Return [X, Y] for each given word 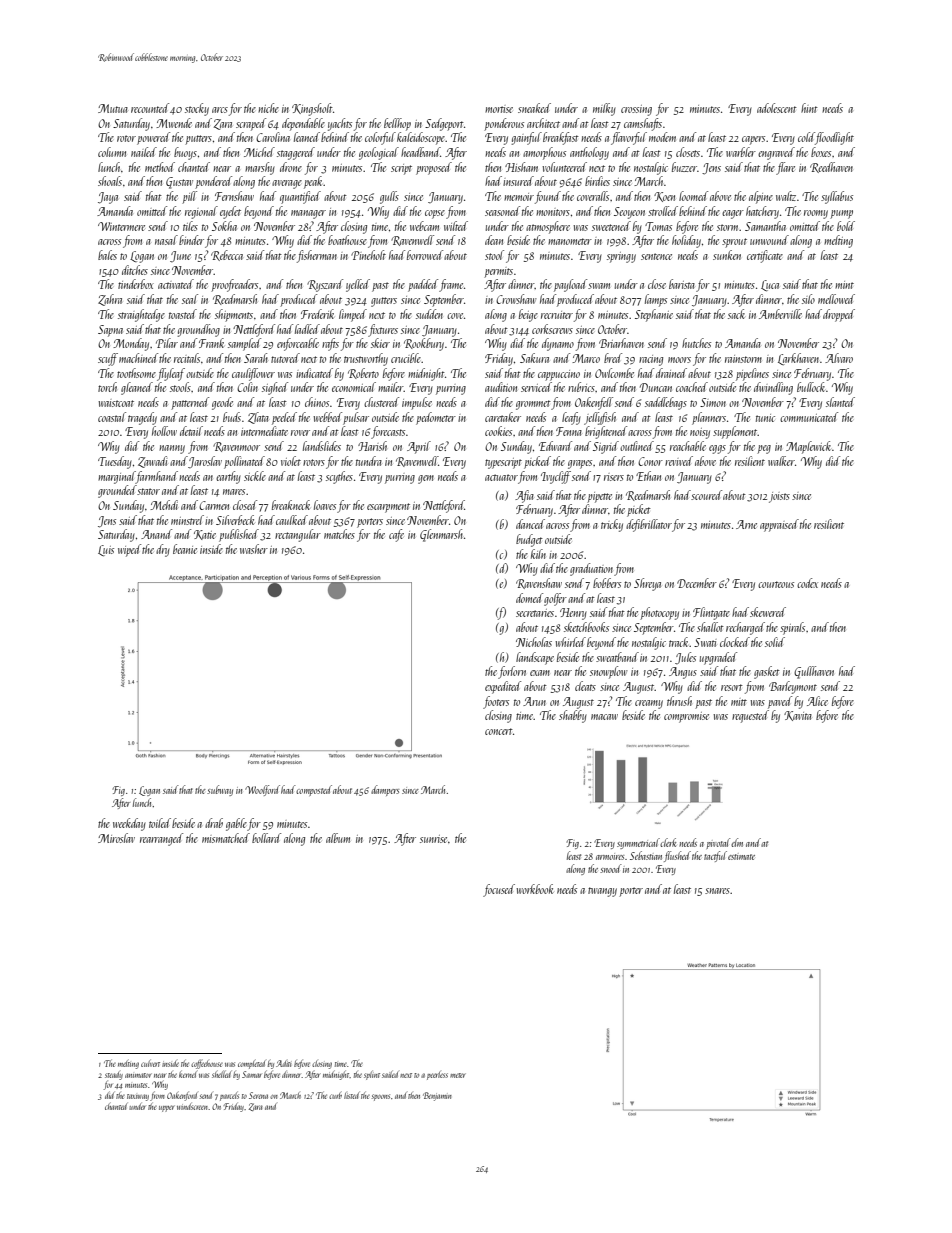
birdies [597, 181]
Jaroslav [205, 462]
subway [220, 790]
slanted [840, 402]
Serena [258, 1095]
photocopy [659, 613]
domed [529, 598]
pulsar [356, 418]
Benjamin [437, 1096]
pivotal [718, 843]
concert [499, 731]
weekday [129, 824]
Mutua [113, 108]
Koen [664, 197]
